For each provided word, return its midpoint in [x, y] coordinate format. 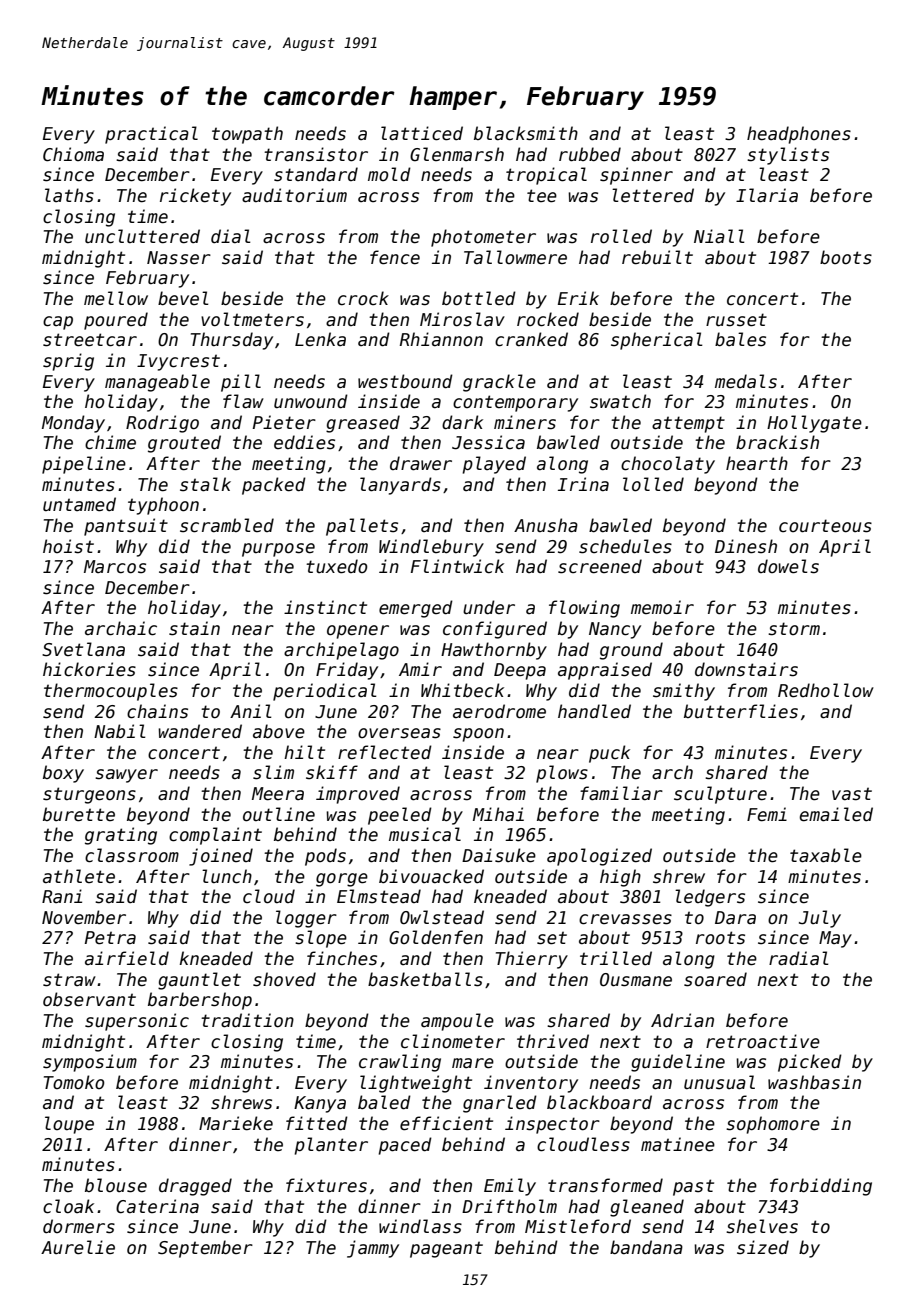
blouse [116, 1185]
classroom [132, 855]
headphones [799, 135]
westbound [405, 381]
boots [846, 257]
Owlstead [442, 917]
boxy [63, 774]
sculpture [720, 795]
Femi [767, 814]
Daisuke [499, 855]
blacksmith [526, 133]
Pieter [284, 422]
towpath [247, 135]
